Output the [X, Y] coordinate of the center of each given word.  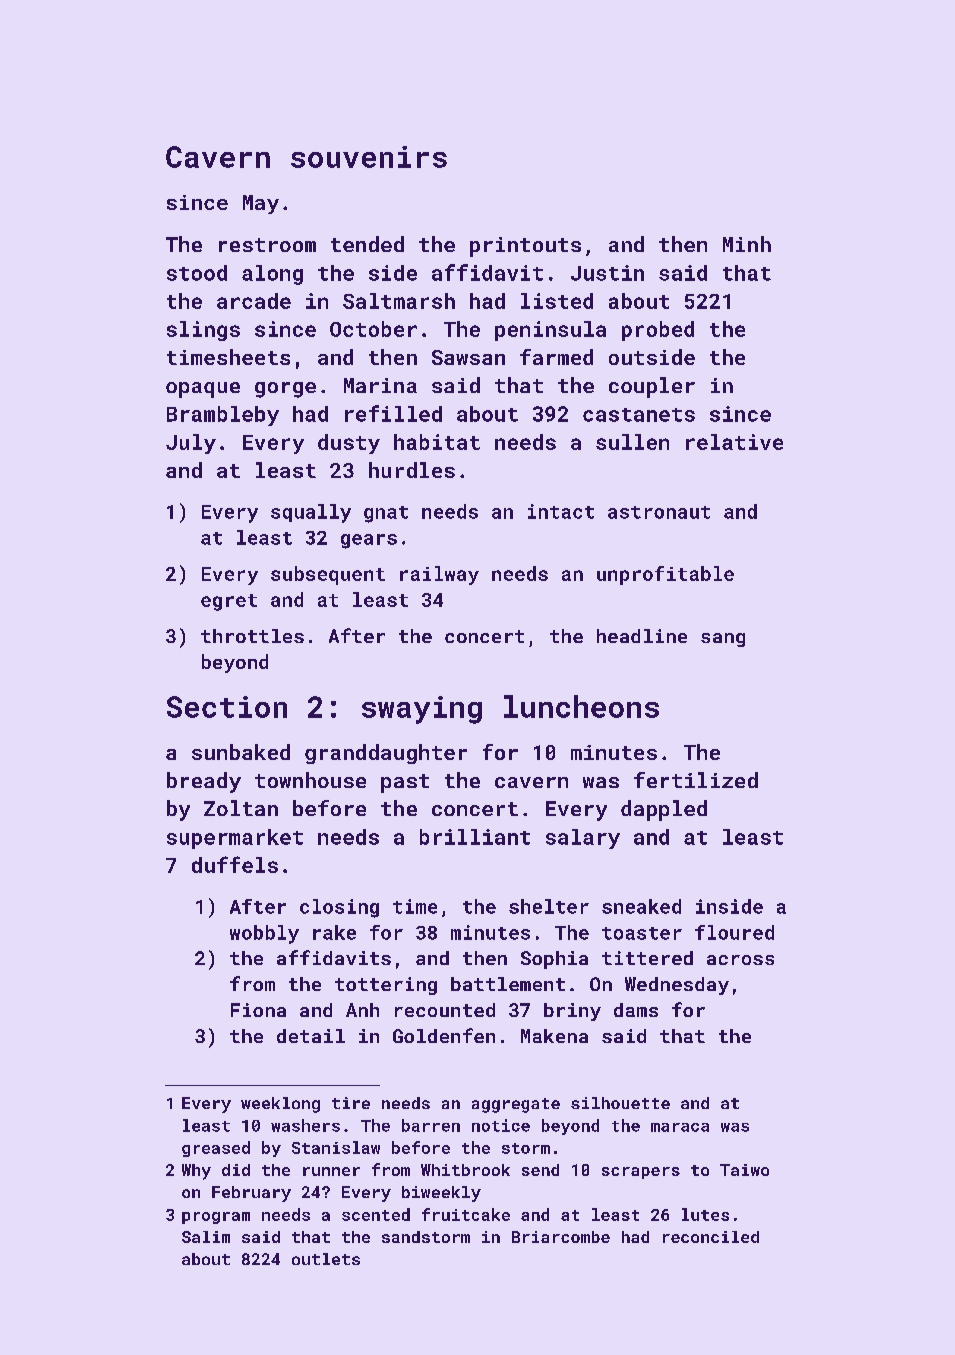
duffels [235, 864]
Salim [206, 1237]
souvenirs [369, 157]
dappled [664, 810]
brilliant [475, 837]
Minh [747, 244]
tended [367, 244]
